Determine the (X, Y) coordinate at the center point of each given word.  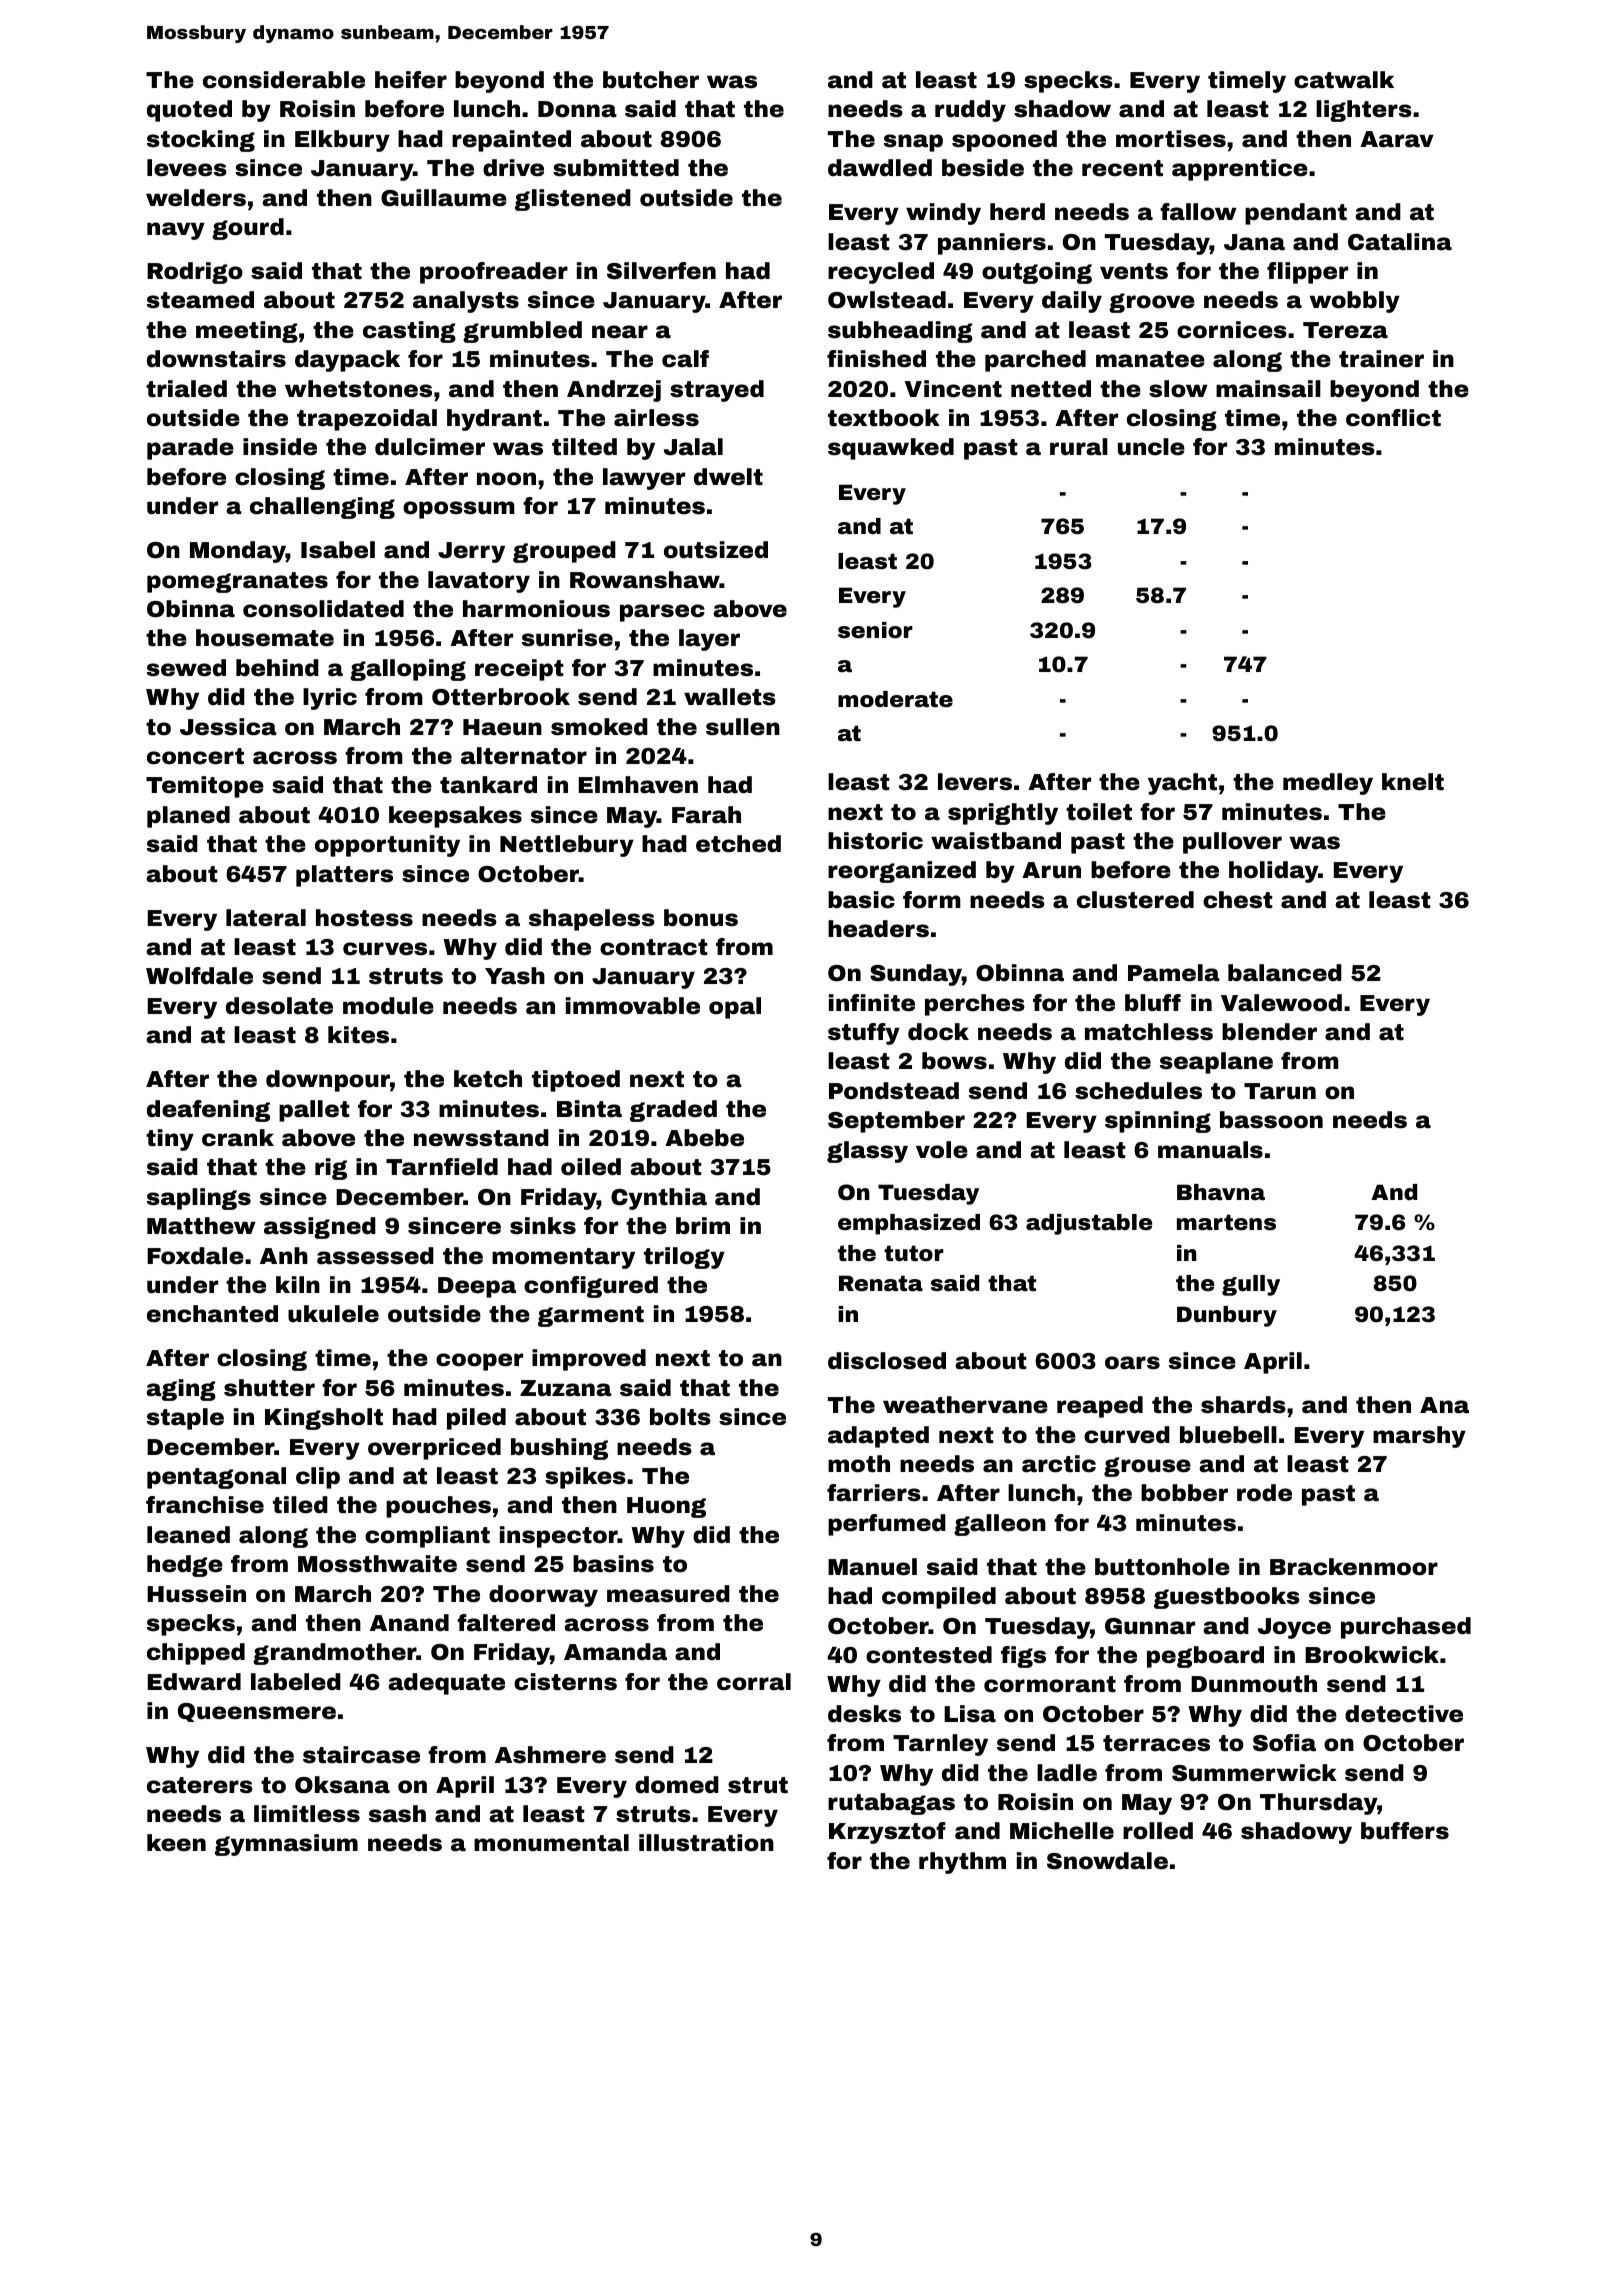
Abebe (704, 1138)
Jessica (228, 727)
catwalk (1344, 80)
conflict (1393, 418)
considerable (284, 80)
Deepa (477, 1287)
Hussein (196, 1594)
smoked (599, 727)
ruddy (970, 111)
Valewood (1281, 1003)
